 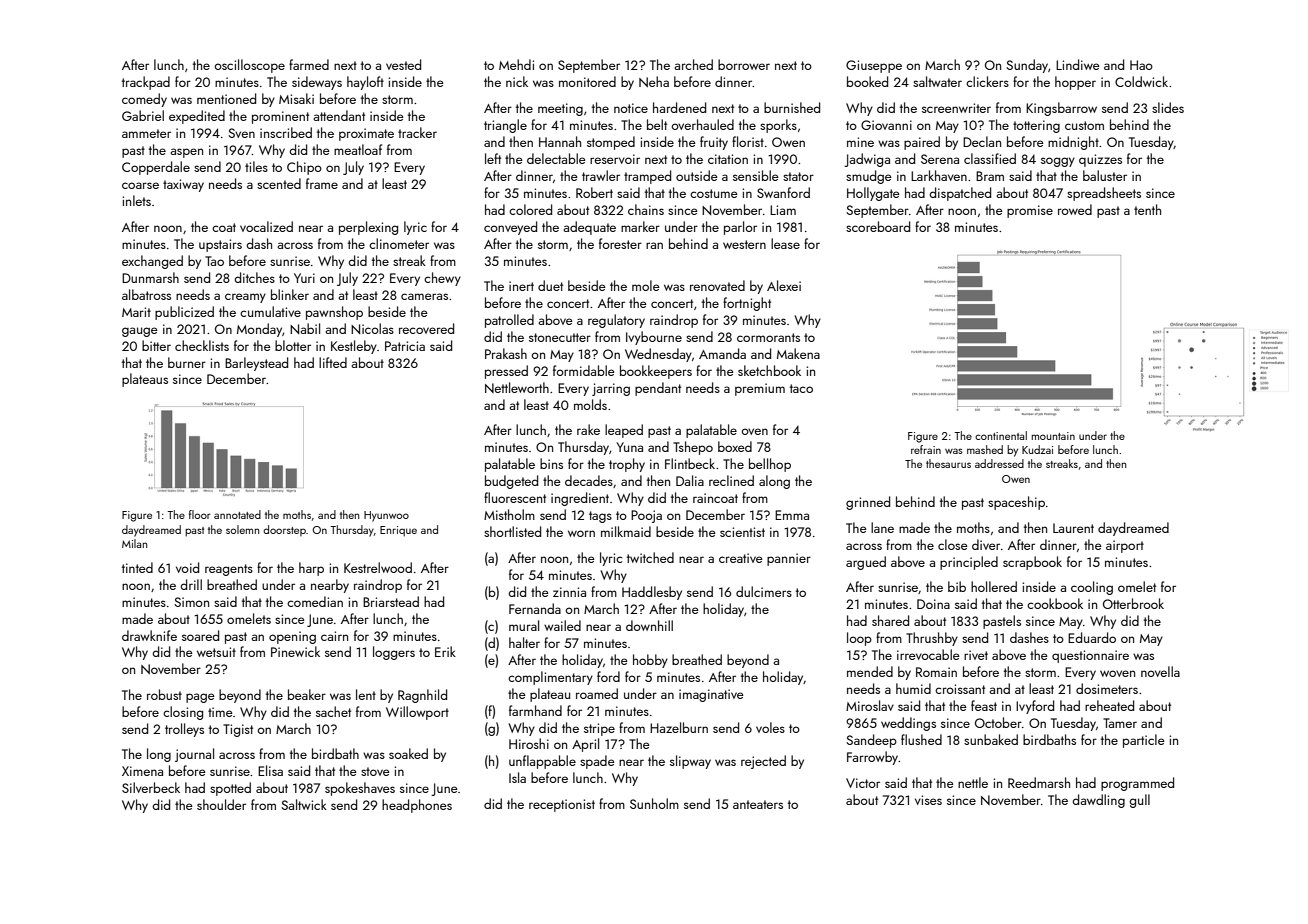 I want to click on Sunholm, so click(x=654, y=803).
